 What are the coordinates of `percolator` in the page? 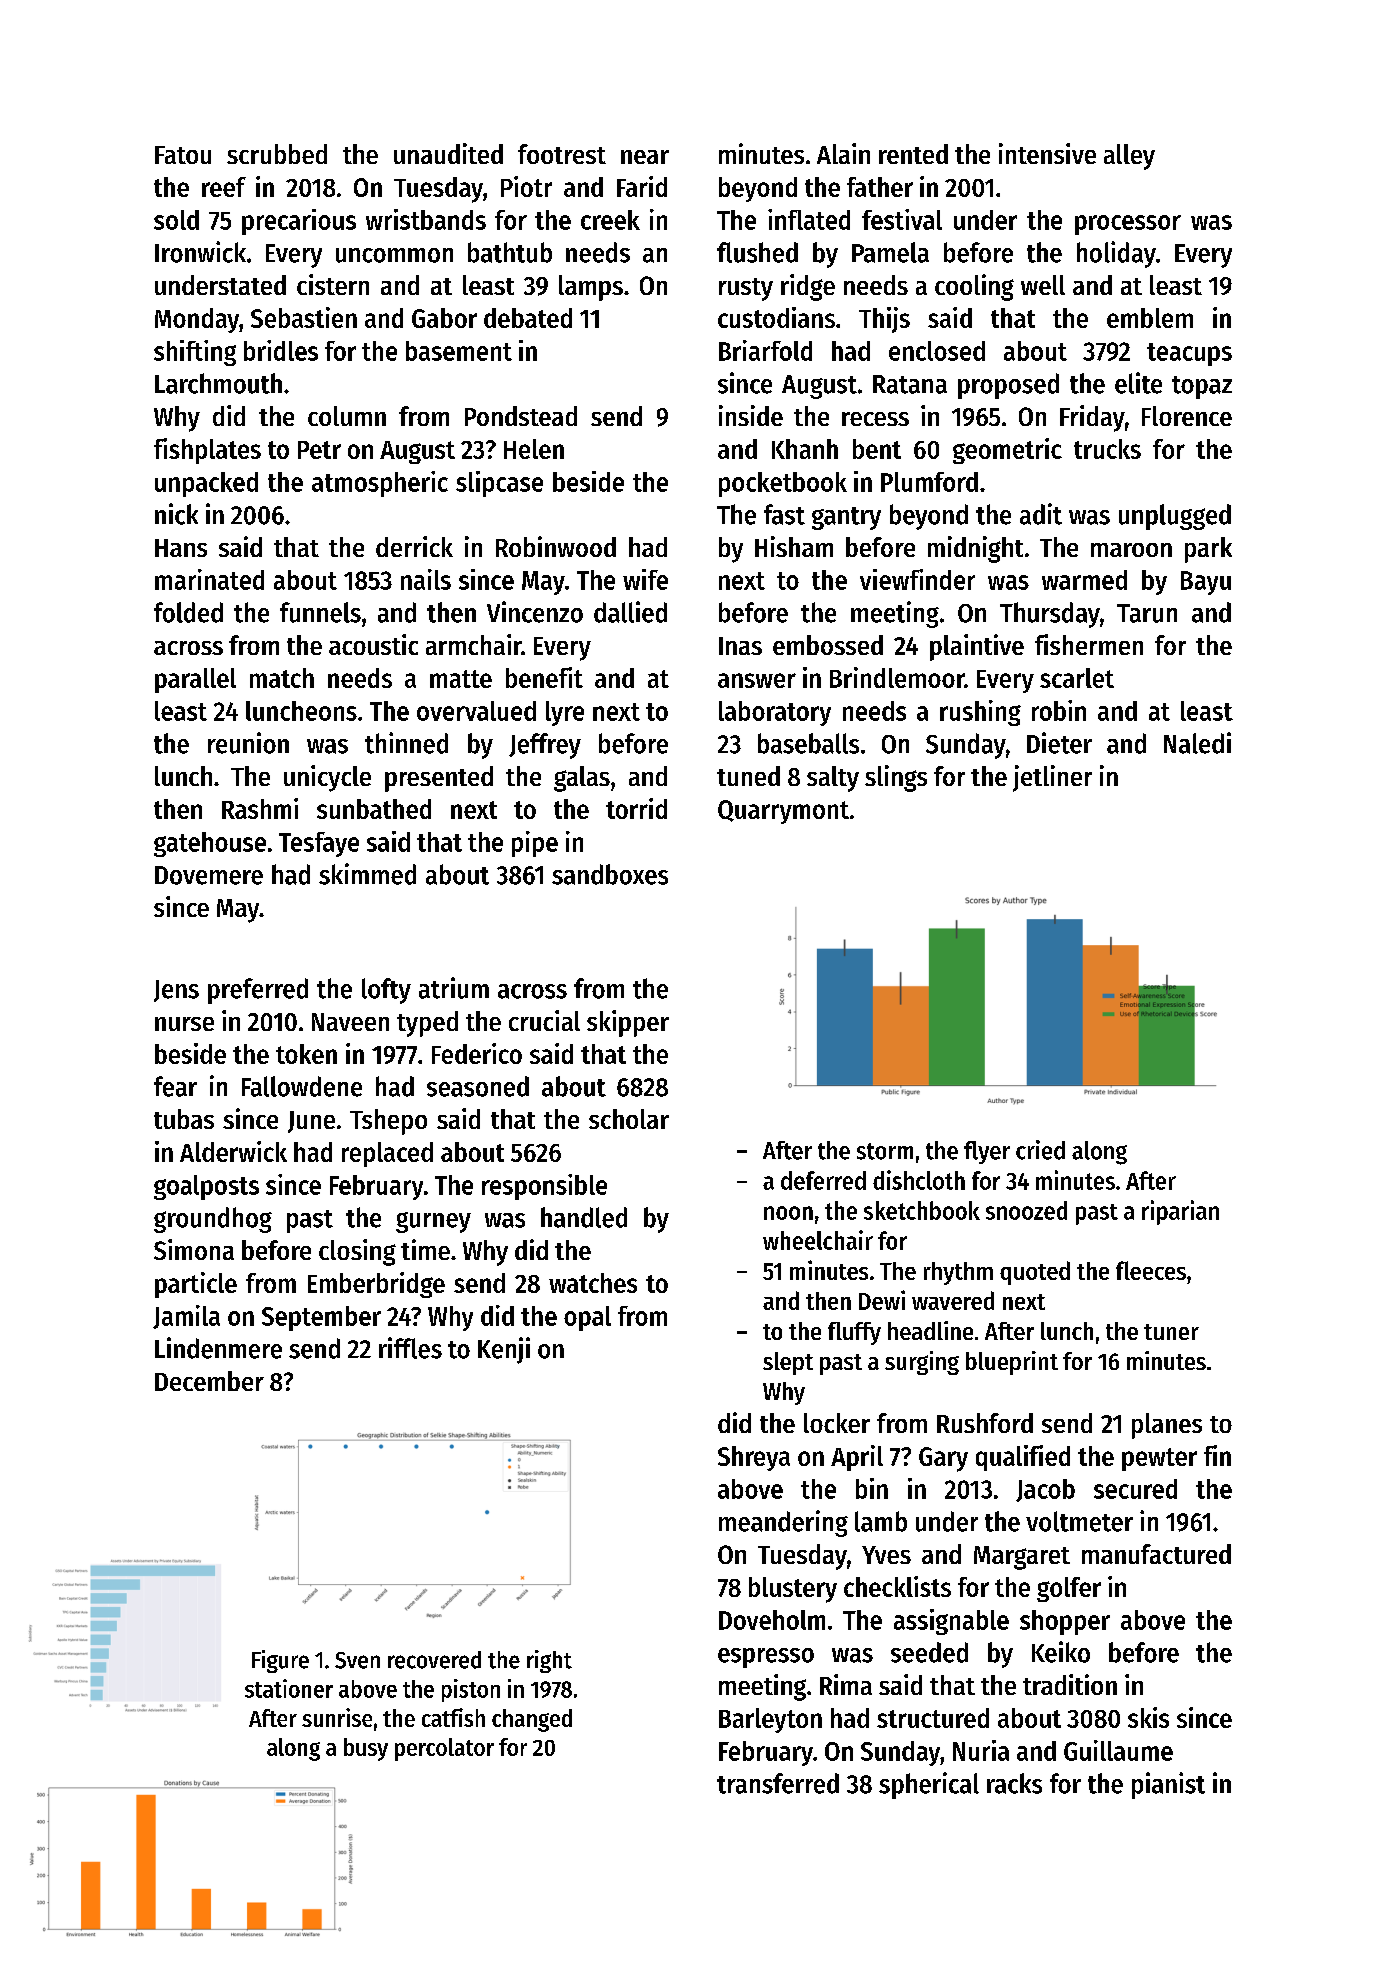 It's located at (444, 1749).
